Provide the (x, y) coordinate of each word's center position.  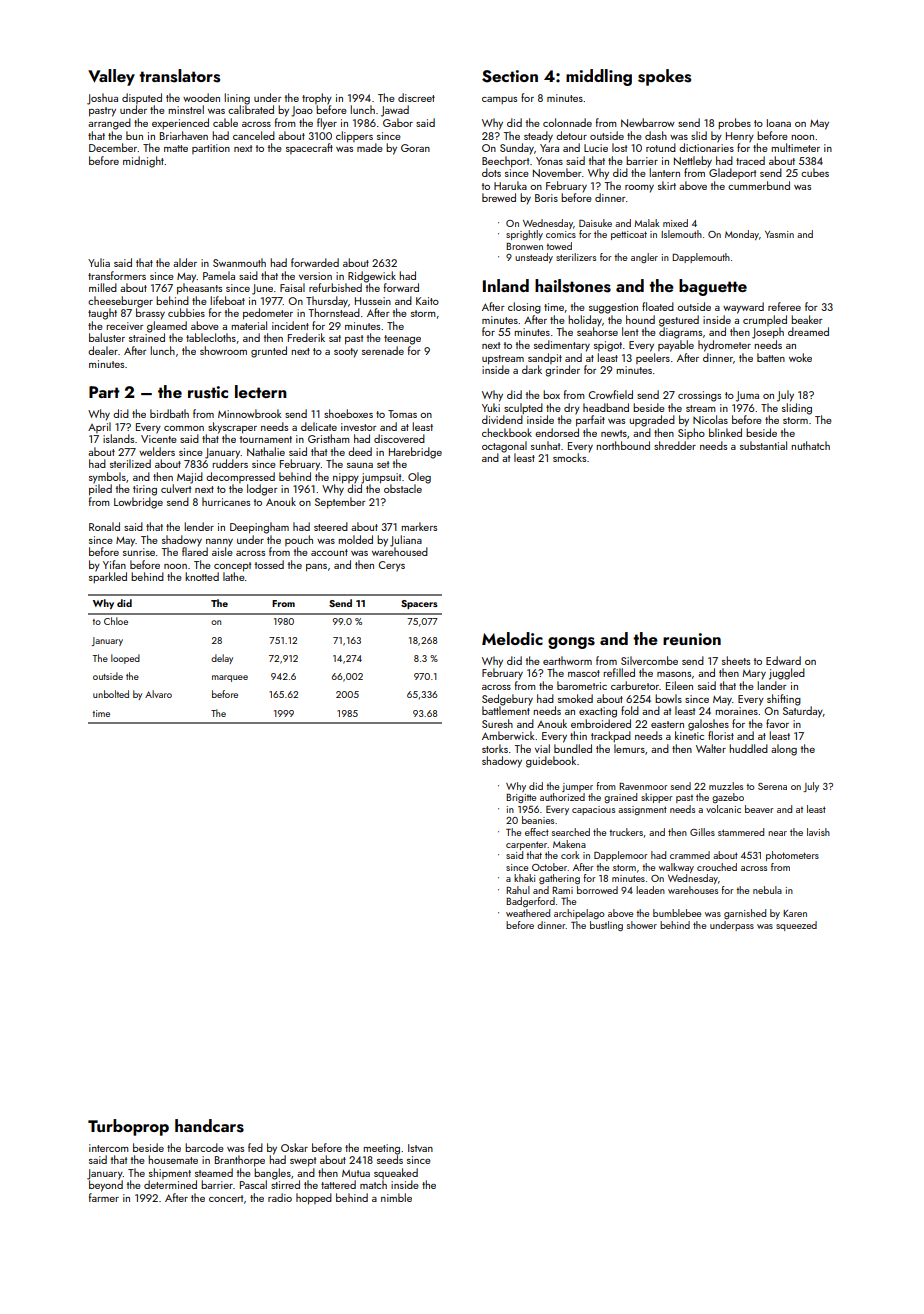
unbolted (111, 694)
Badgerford (530, 902)
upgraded (652, 421)
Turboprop (128, 1127)
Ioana (779, 123)
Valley (111, 77)
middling (599, 77)
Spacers (419, 604)
